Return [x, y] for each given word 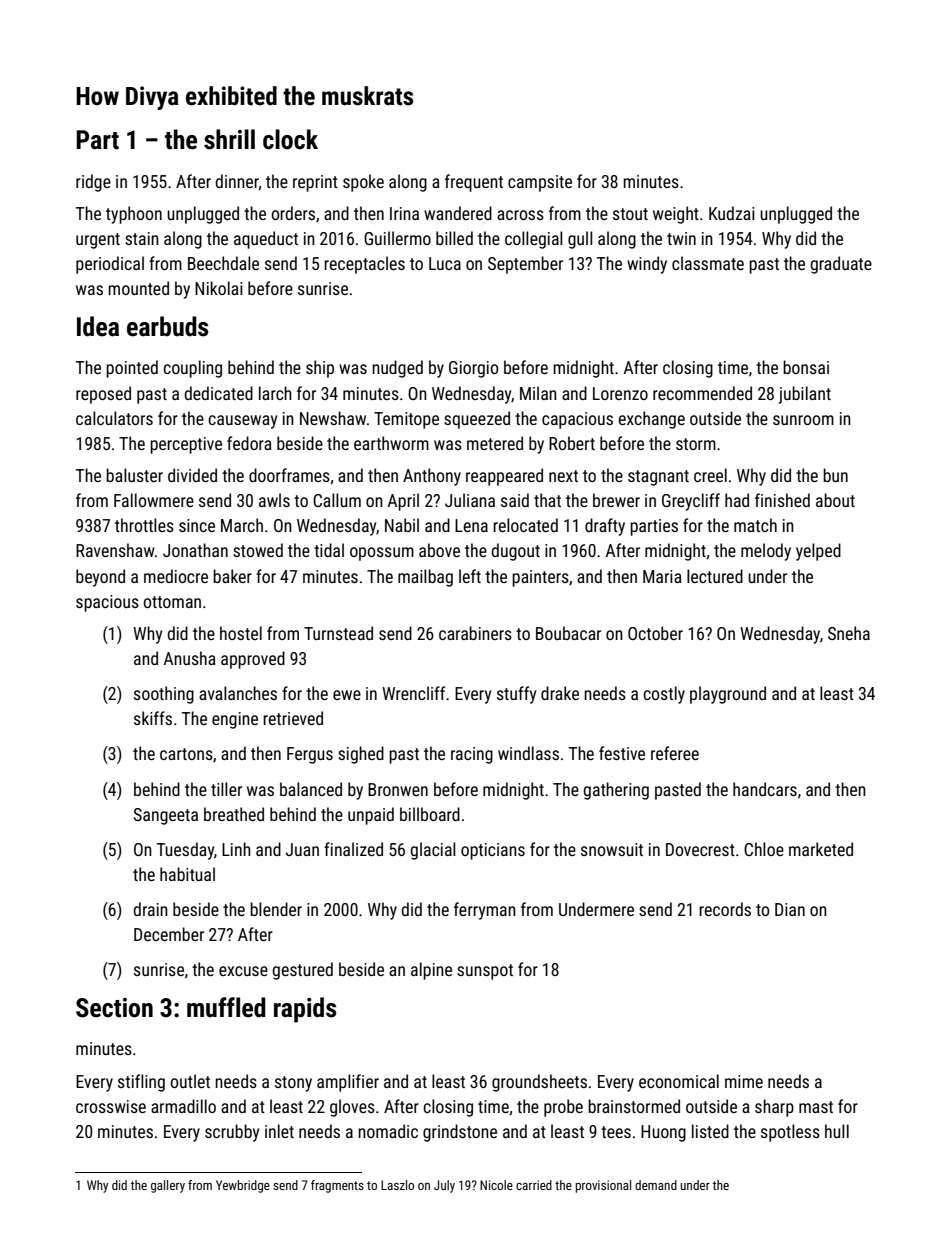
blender [276, 909]
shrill [229, 139]
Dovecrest [700, 849]
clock [290, 139]
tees [616, 1132]
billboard [430, 814]
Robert [572, 443]
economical [679, 1081]
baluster [134, 475]
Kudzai [732, 213]
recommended [702, 393]
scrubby [232, 1133]
